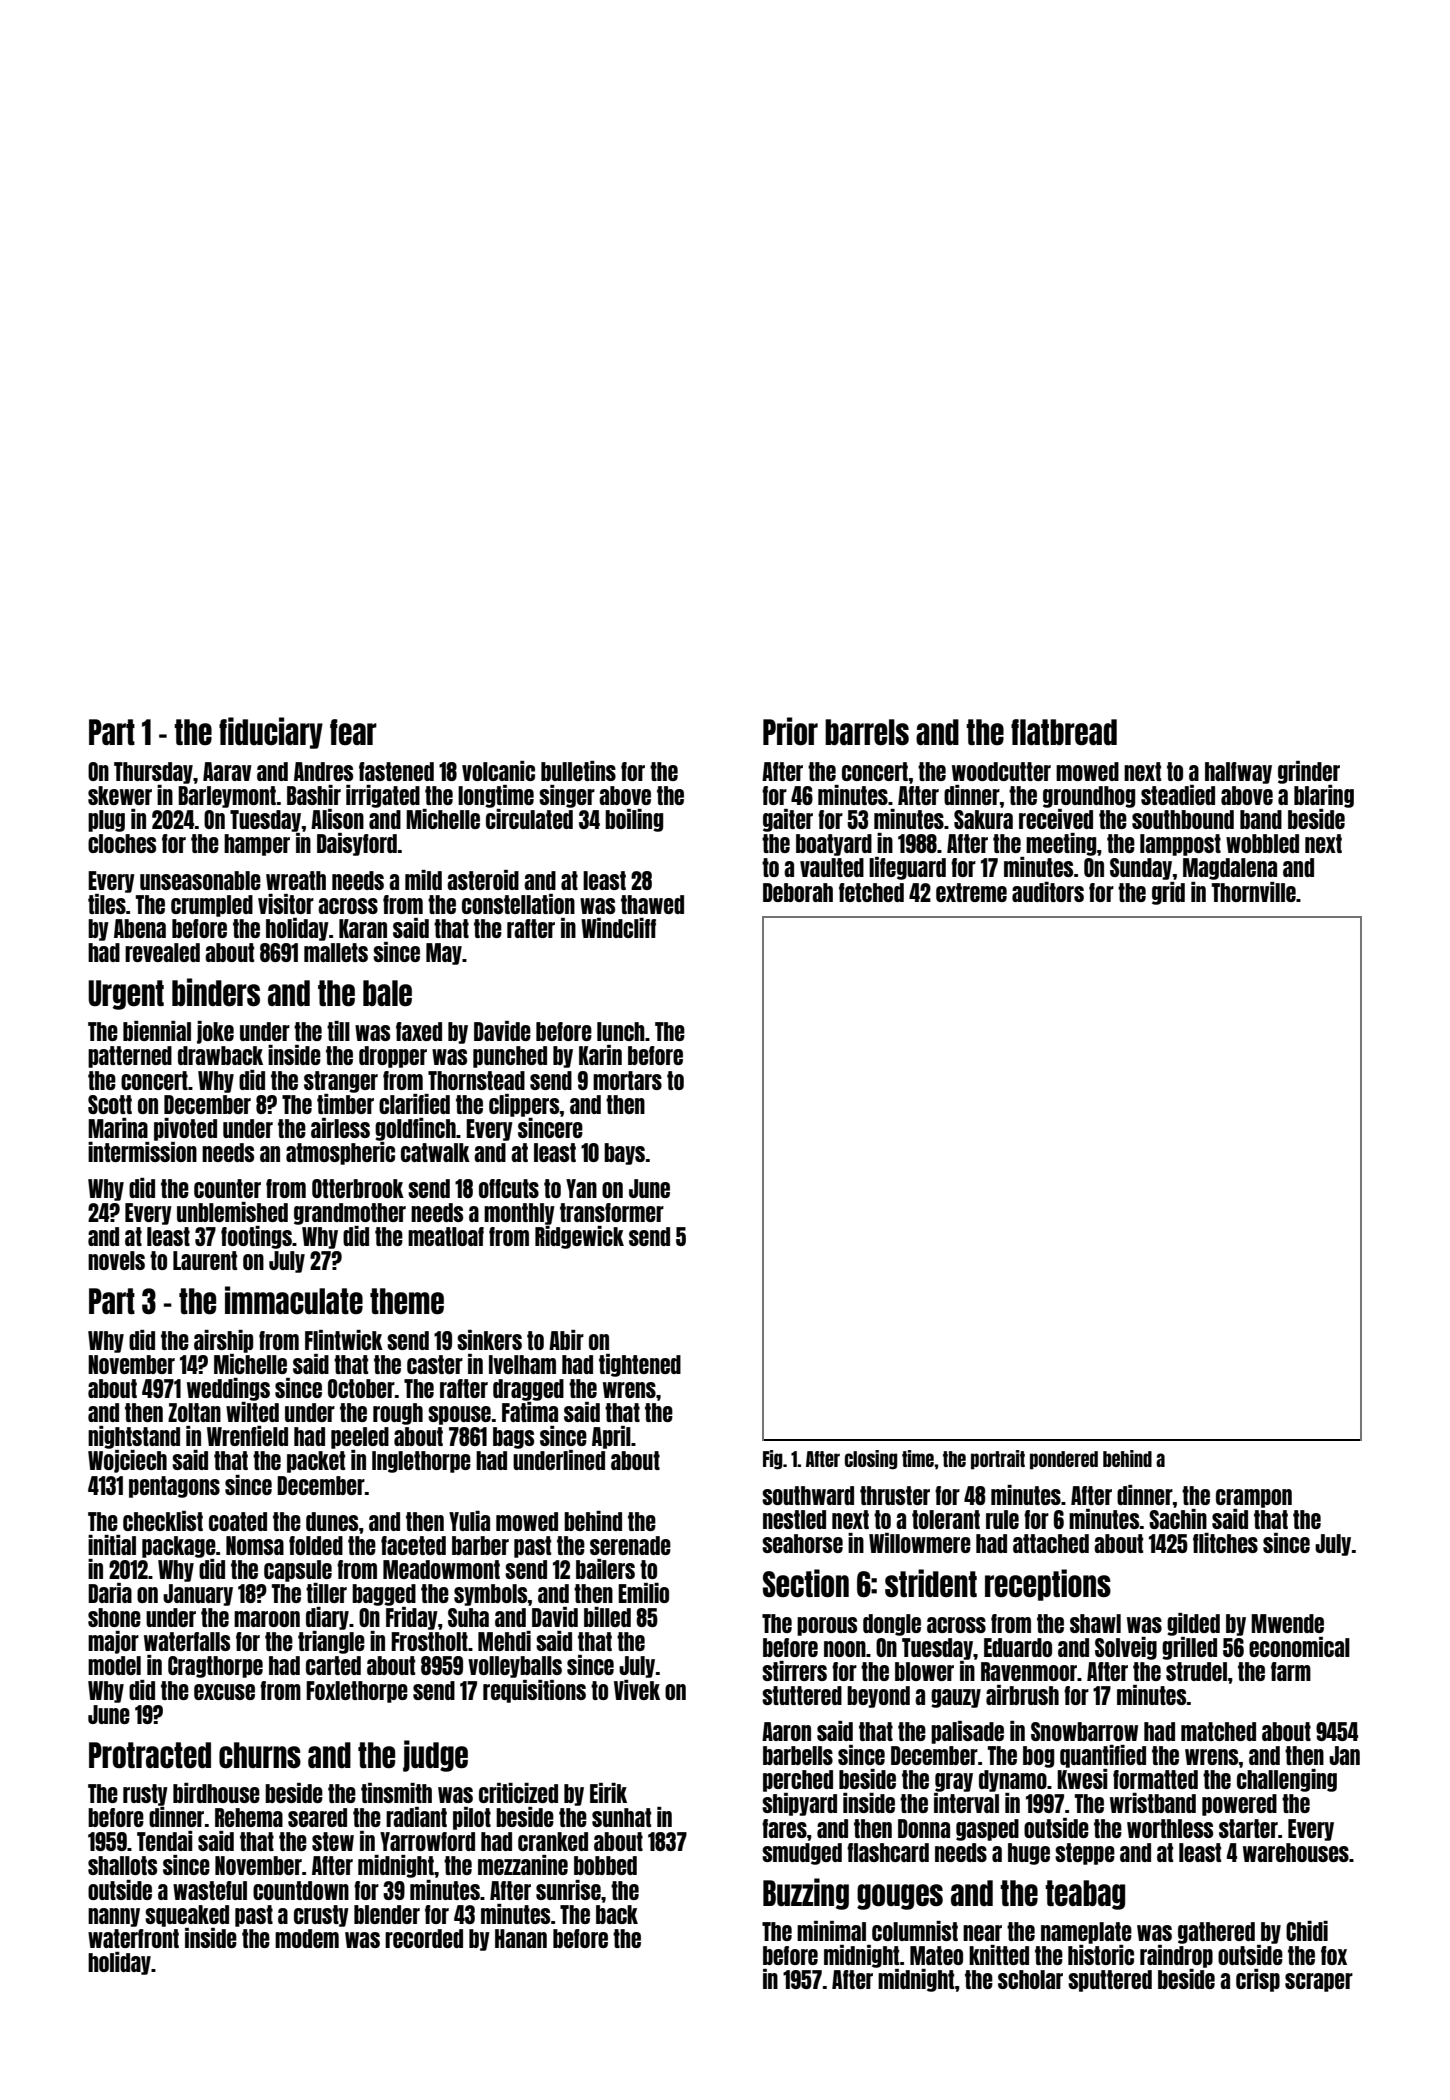 Image resolution: width=1450 pixels, height=2100 pixels. What do you see at coordinates (341, 1082) in the page?
I see `stranger` at bounding box center [341, 1082].
